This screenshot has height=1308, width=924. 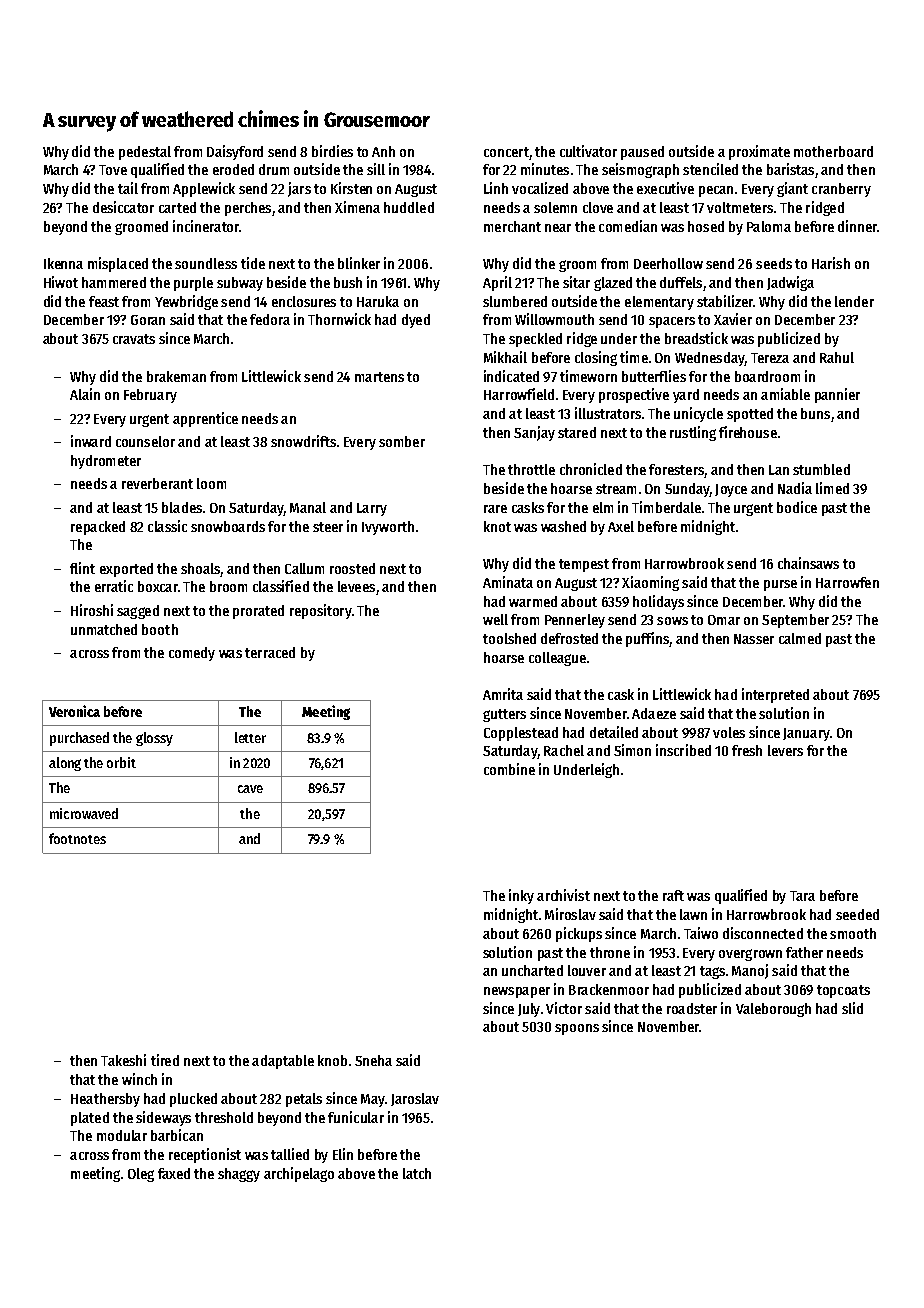 I want to click on footnotes, so click(x=77, y=838).
